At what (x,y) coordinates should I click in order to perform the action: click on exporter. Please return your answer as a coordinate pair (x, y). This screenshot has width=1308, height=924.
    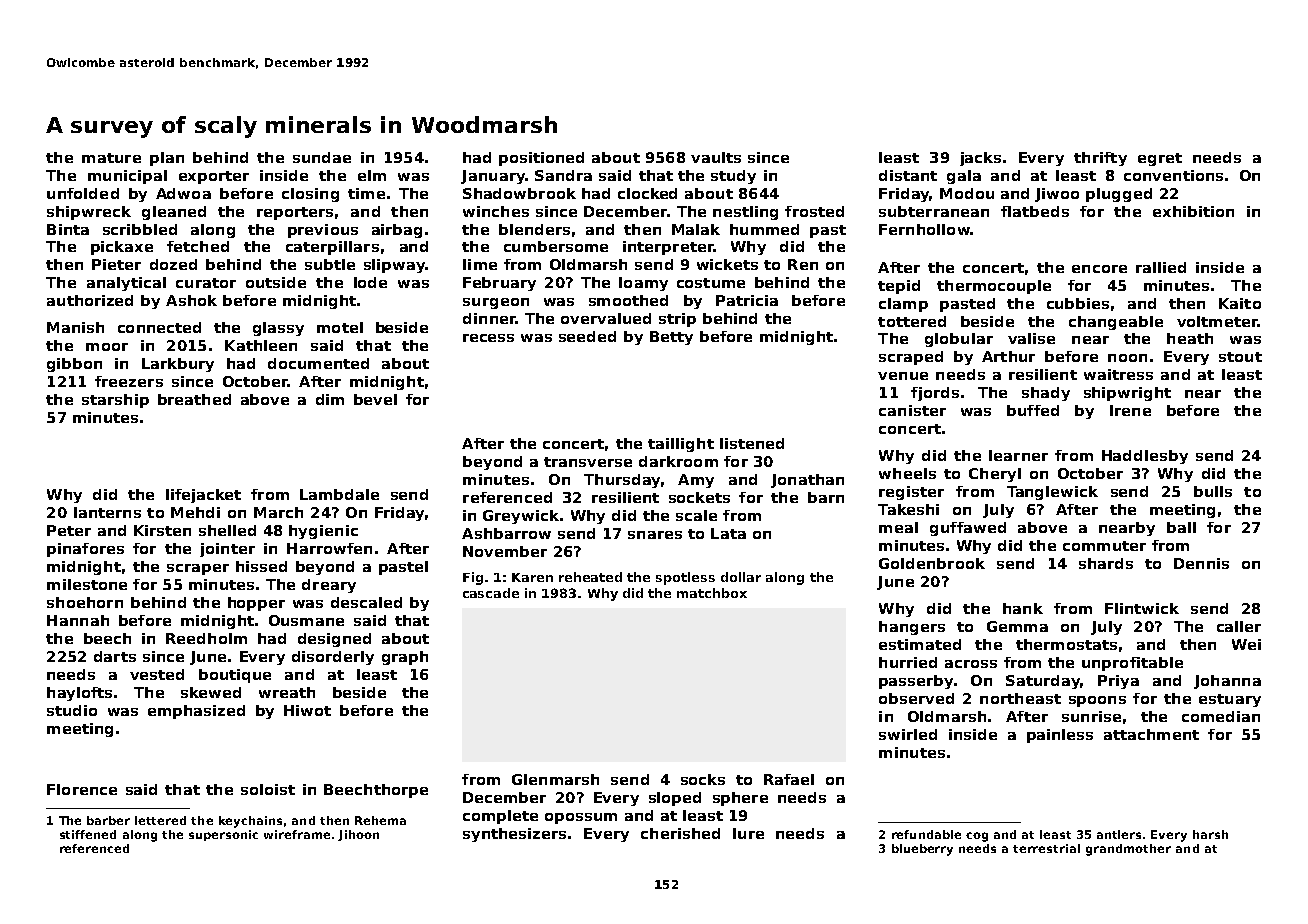
    Looking at the image, I should click on (214, 177).
